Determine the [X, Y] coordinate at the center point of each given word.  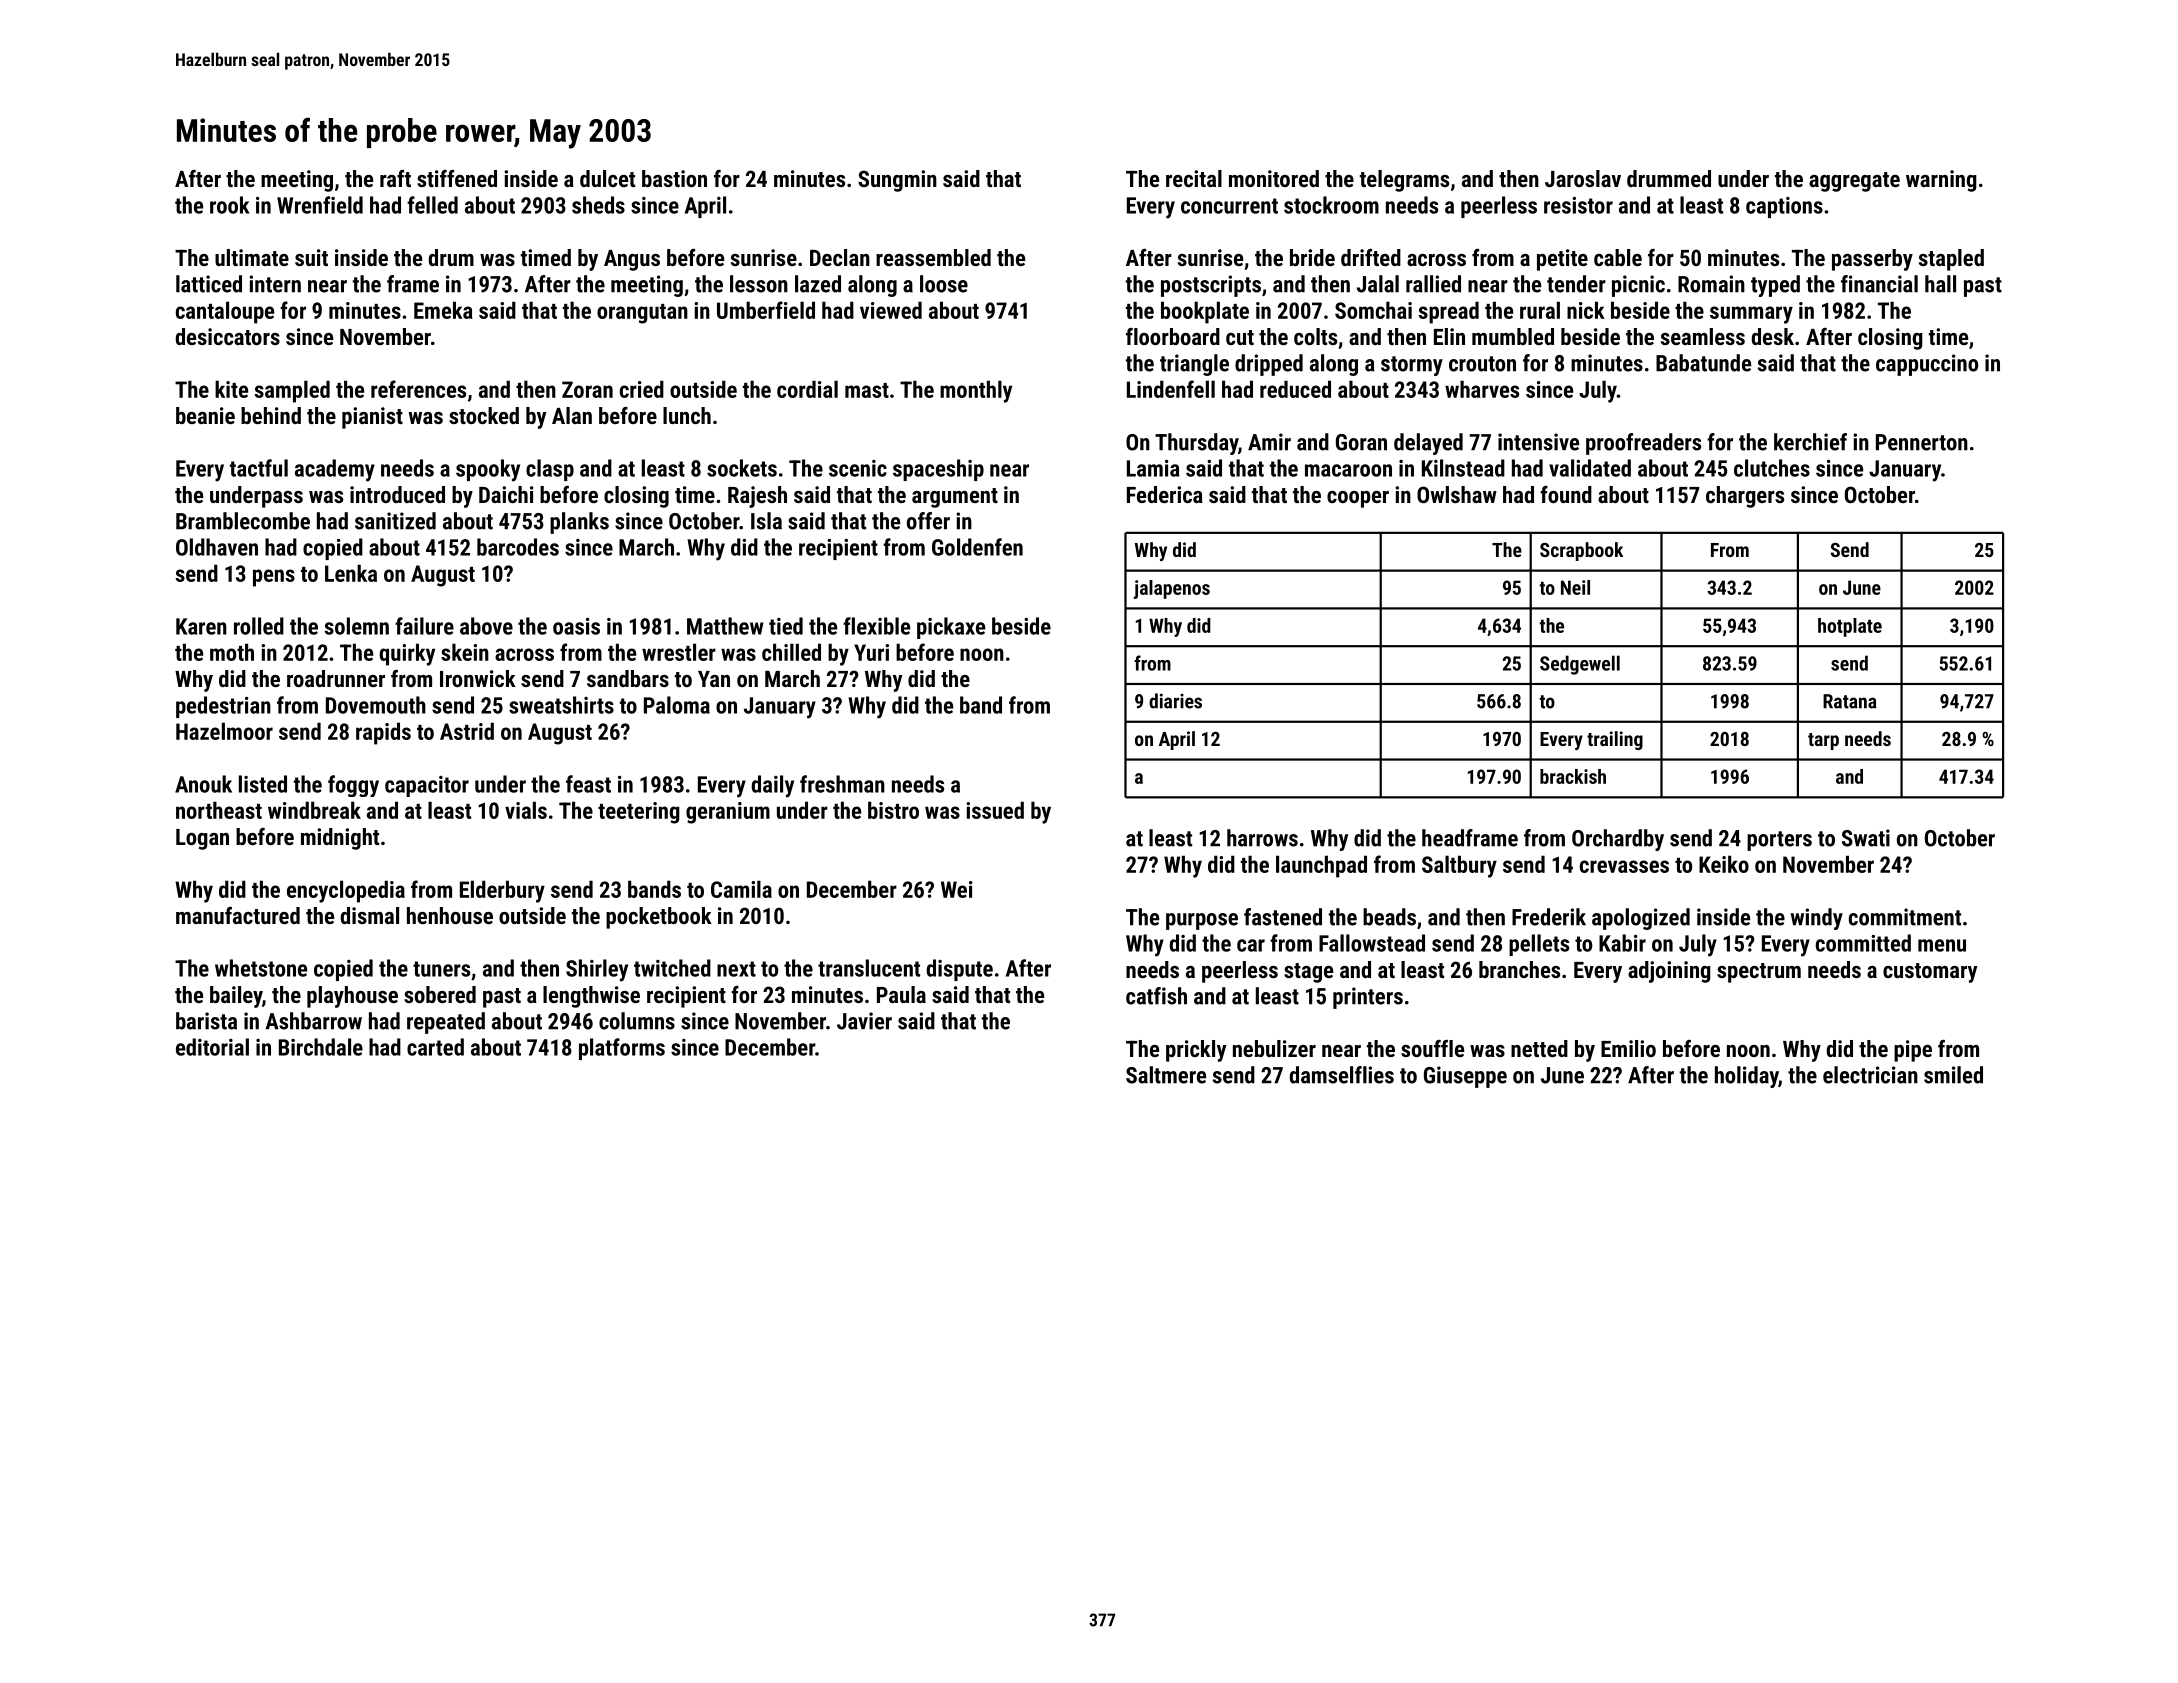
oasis [576, 626]
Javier [864, 1021]
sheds [598, 205]
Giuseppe [1465, 1077]
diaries [1175, 701]
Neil [1575, 587]
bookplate [1205, 312]
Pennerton [1922, 442]
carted [435, 1047]
